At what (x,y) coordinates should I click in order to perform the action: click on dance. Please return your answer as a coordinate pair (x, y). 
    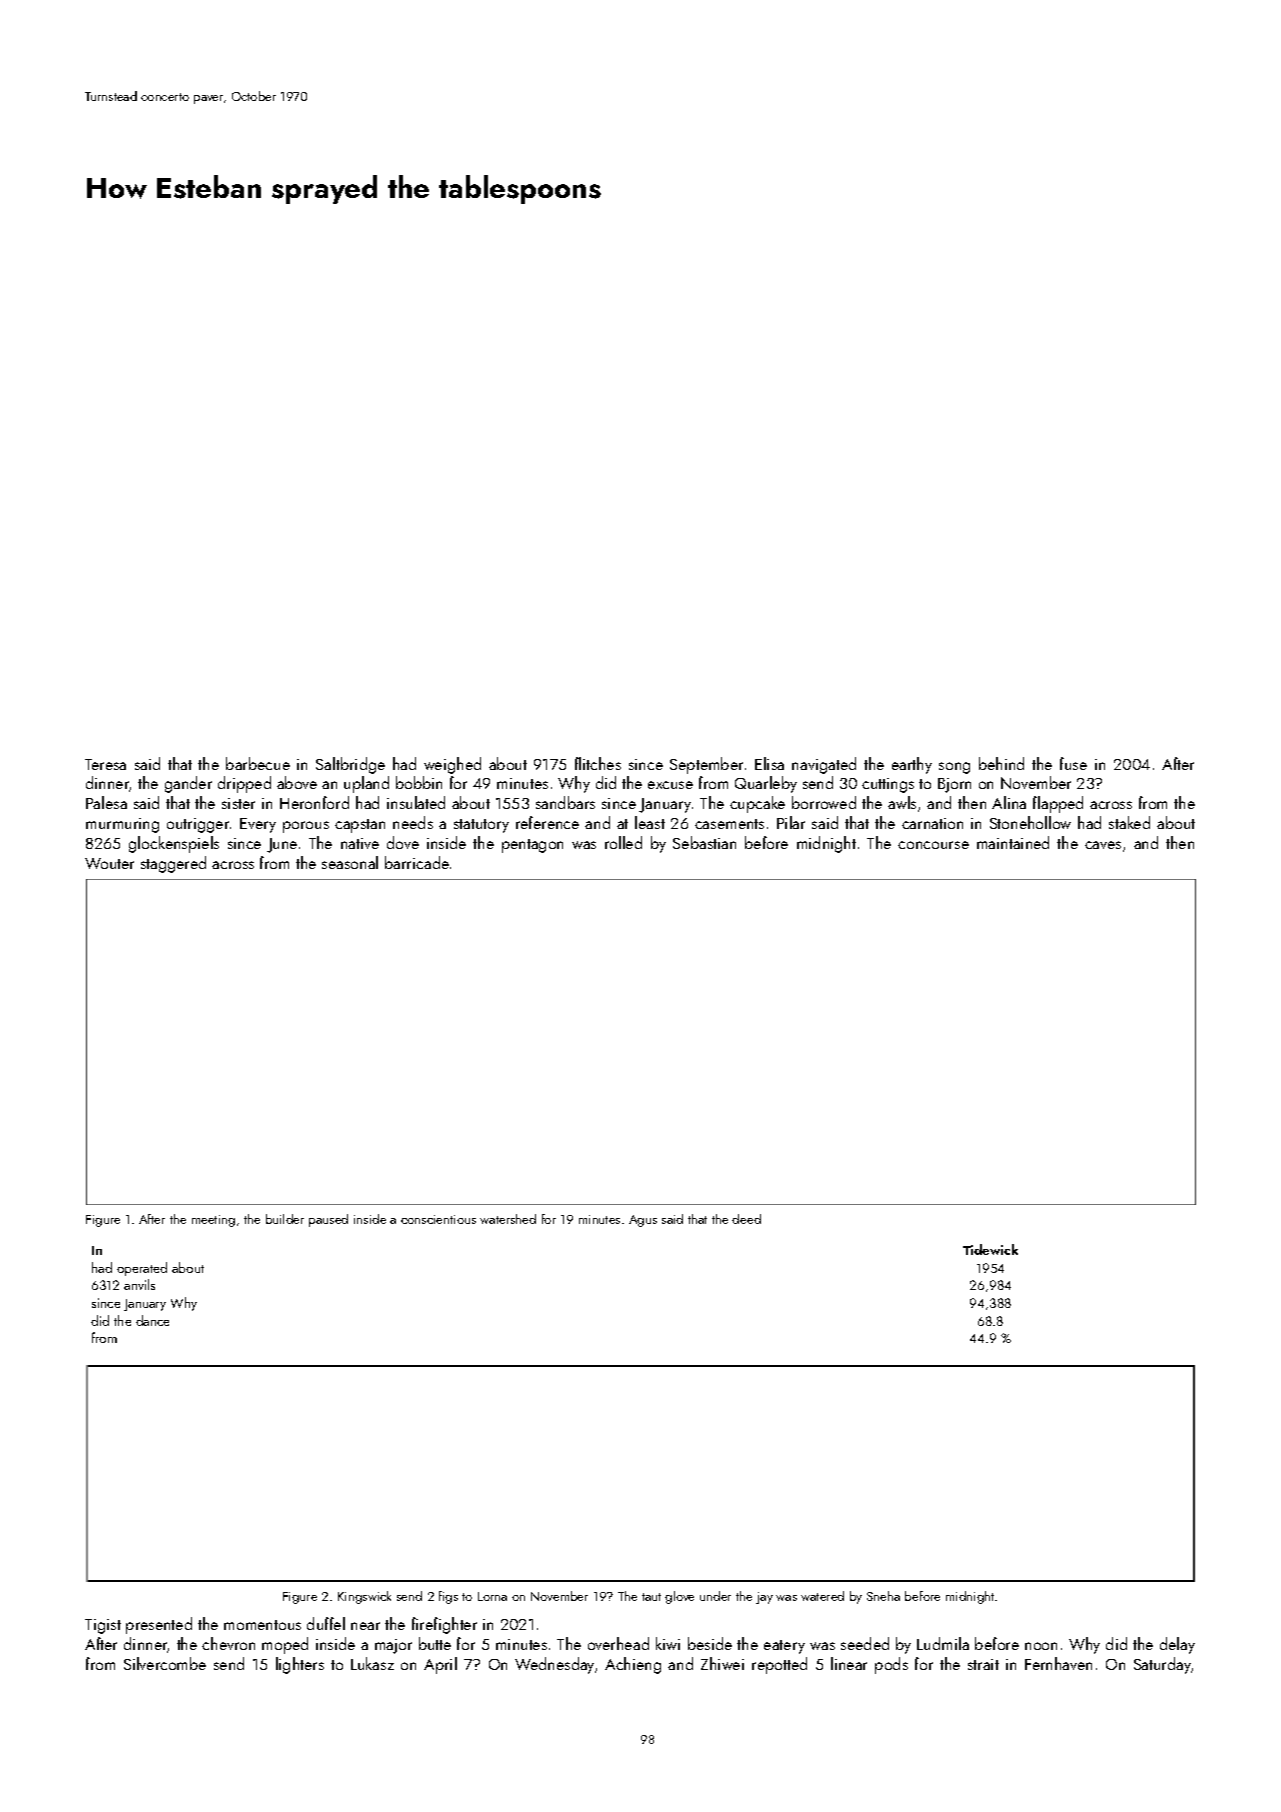
    Looking at the image, I should click on (152, 1320).
